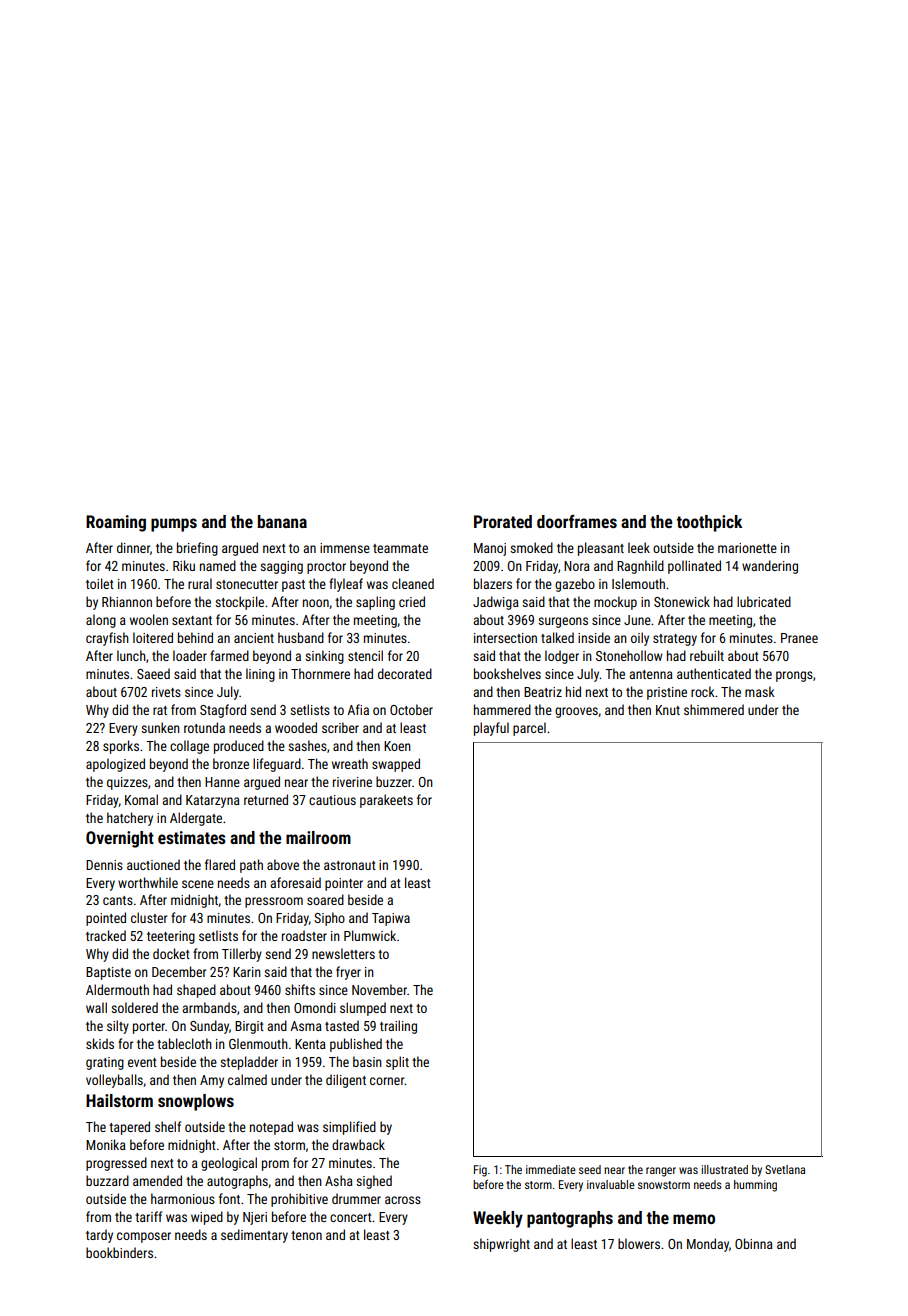  What do you see at coordinates (149, 917) in the document?
I see `cluster` at bounding box center [149, 917].
